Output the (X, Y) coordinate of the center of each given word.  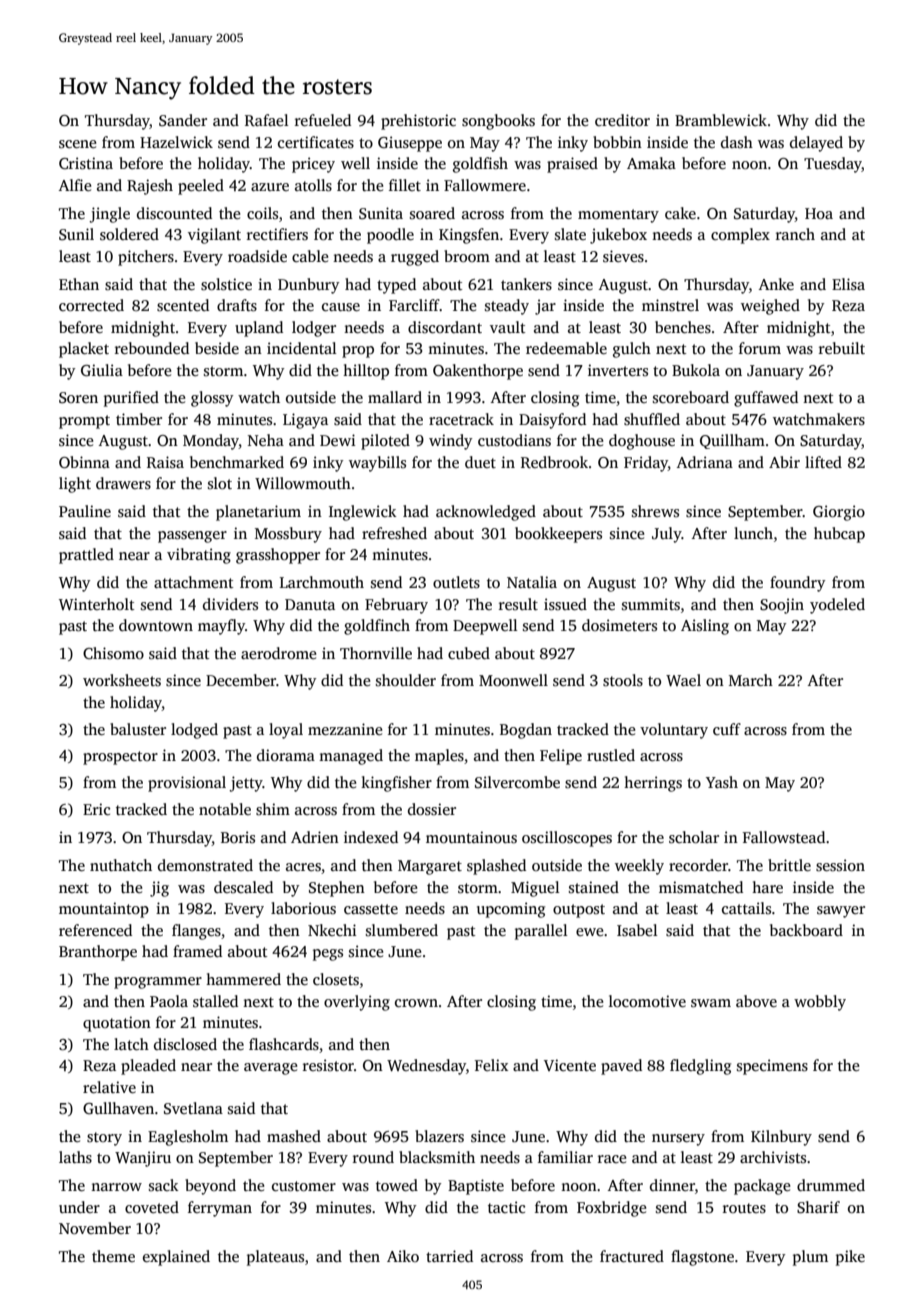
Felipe (561, 757)
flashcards (284, 1044)
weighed (770, 307)
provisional (187, 784)
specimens (772, 1067)
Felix (491, 1065)
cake (680, 213)
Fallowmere (485, 185)
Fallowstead (784, 837)
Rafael (267, 120)
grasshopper (278, 556)
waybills (377, 464)
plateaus (275, 1258)
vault (508, 327)
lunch (753, 533)
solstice (226, 284)
